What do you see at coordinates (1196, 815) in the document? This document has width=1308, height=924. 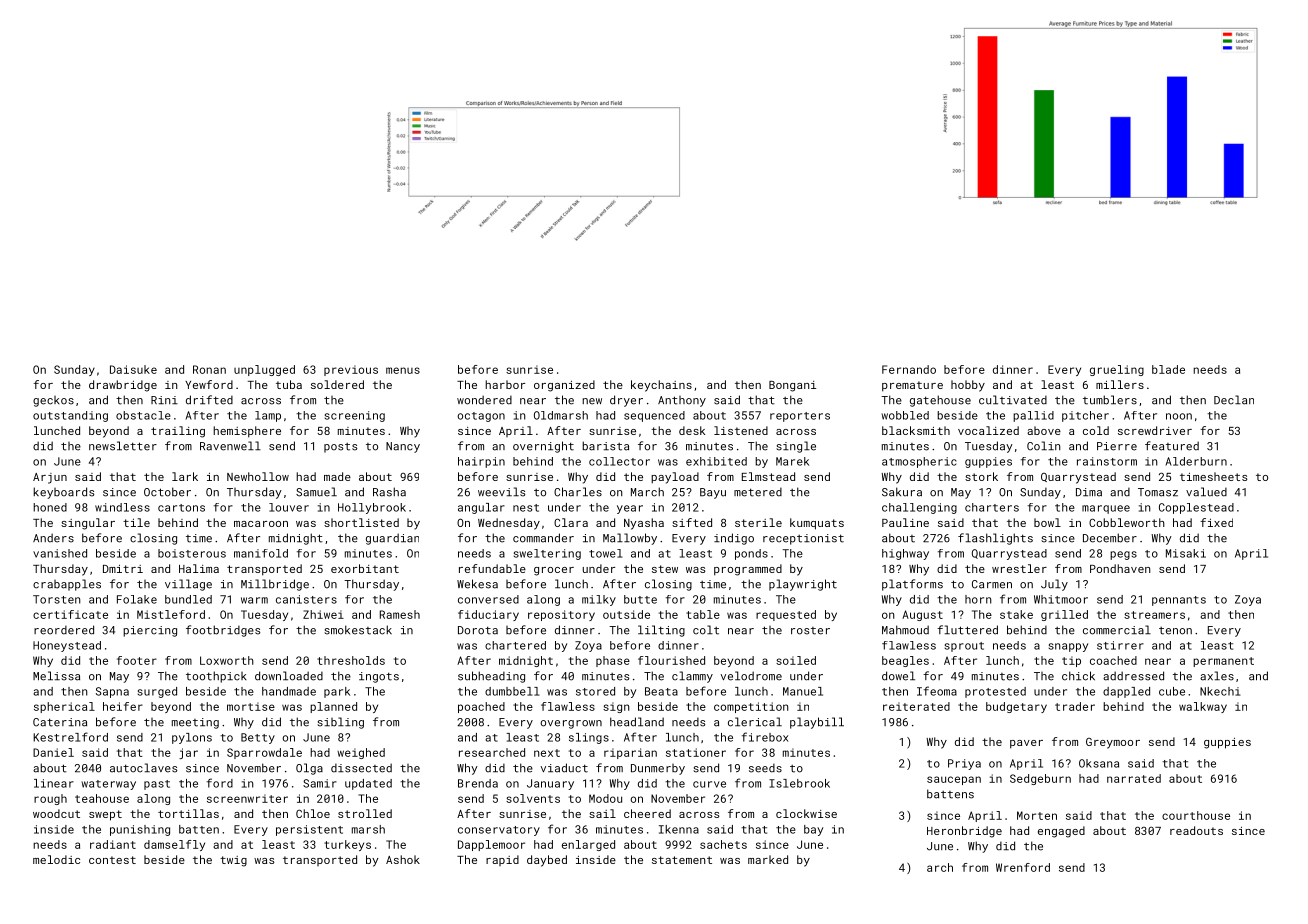 I see `courthouse` at bounding box center [1196, 815].
